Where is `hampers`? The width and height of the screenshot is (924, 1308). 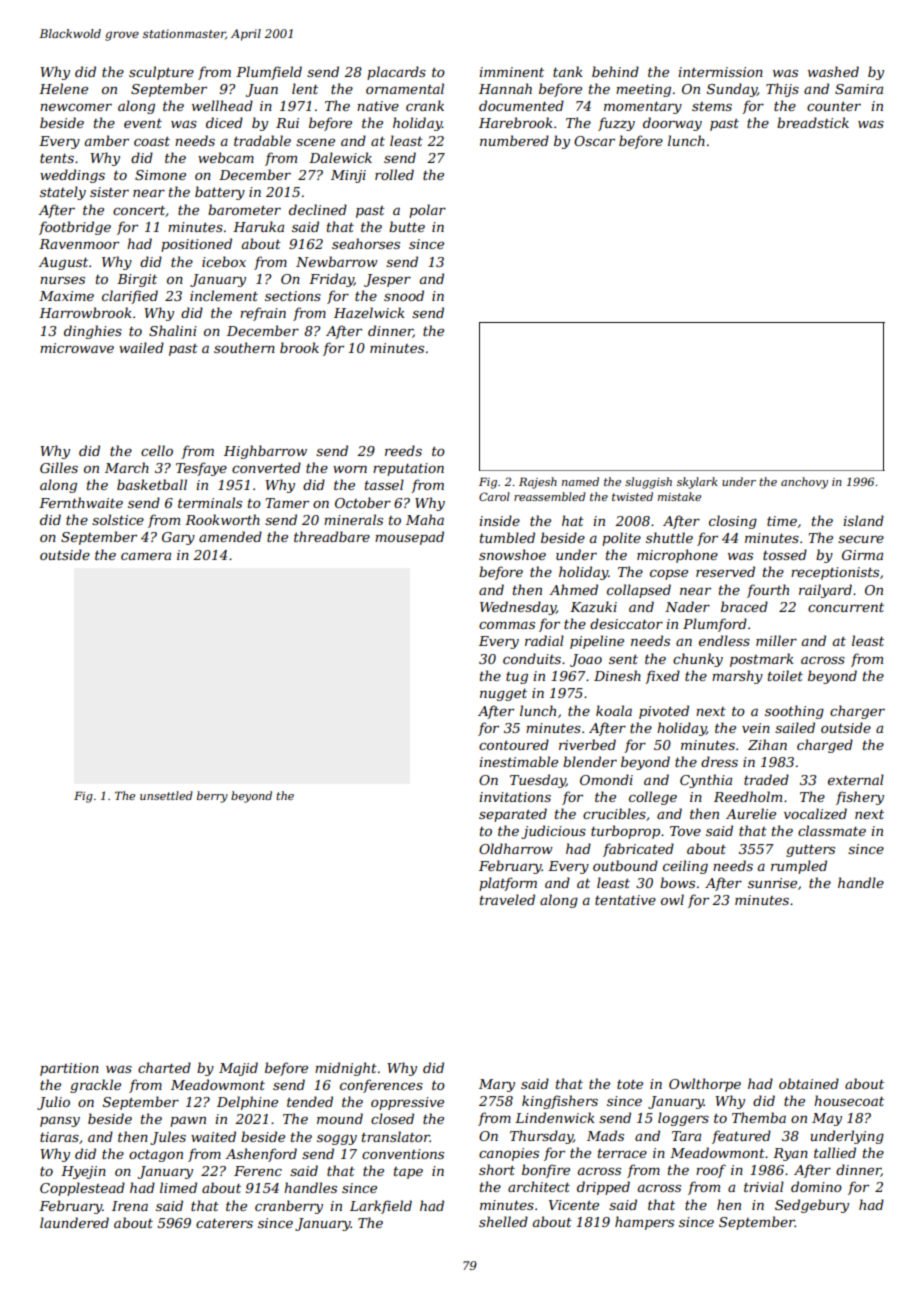 hampers is located at coordinates (644, 1223).
